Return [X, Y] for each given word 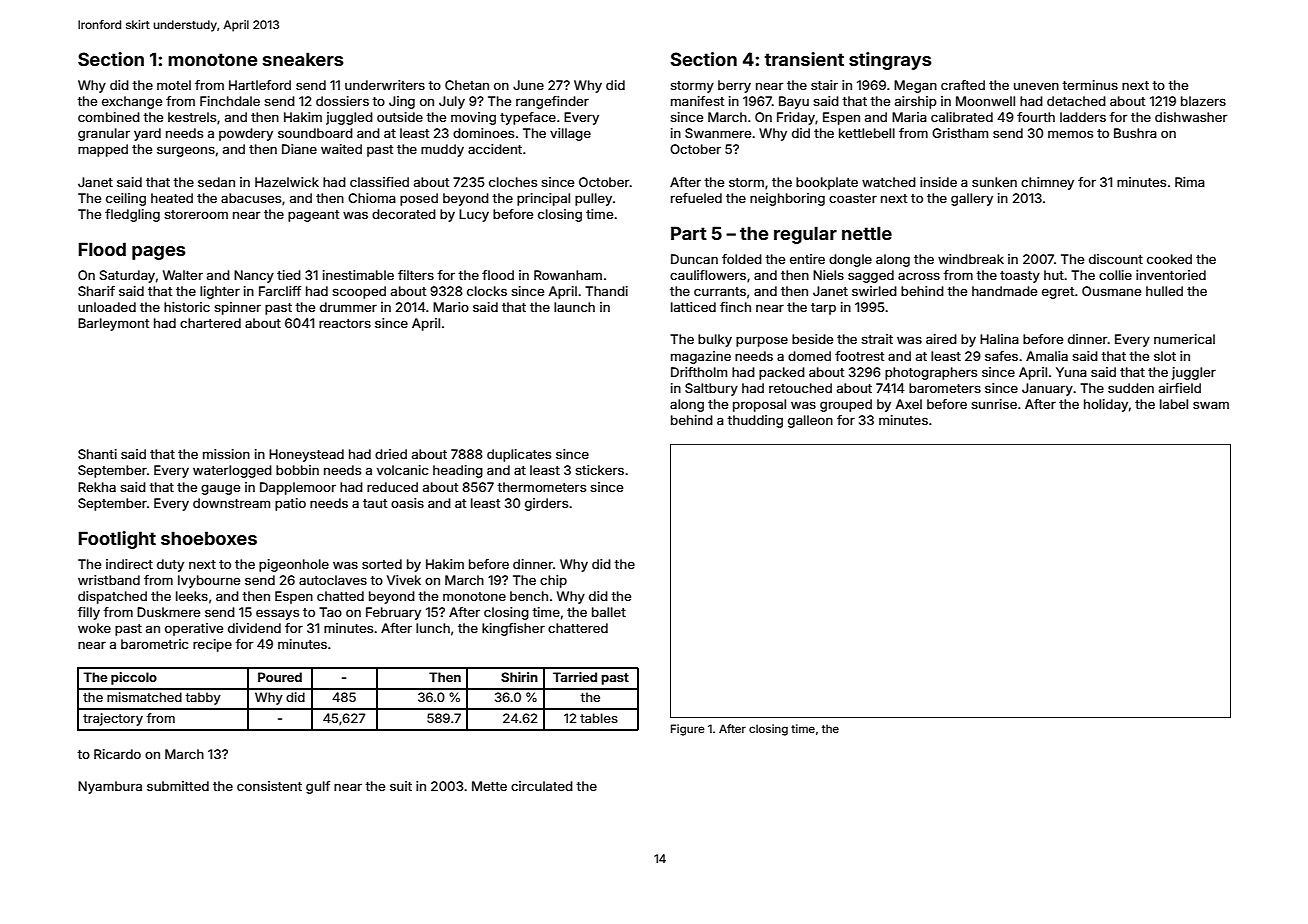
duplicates [519, 455]
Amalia [1047, 356]
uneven [1036, 86]
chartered [210, 323]
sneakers [303, 59]
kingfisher [513, 629]
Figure [688, 730]
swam [1211, 405]
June [528, 85]
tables [599, 718]
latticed [693, 307]
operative [194, 629]
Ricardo [117, 754]
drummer [348, 307]
